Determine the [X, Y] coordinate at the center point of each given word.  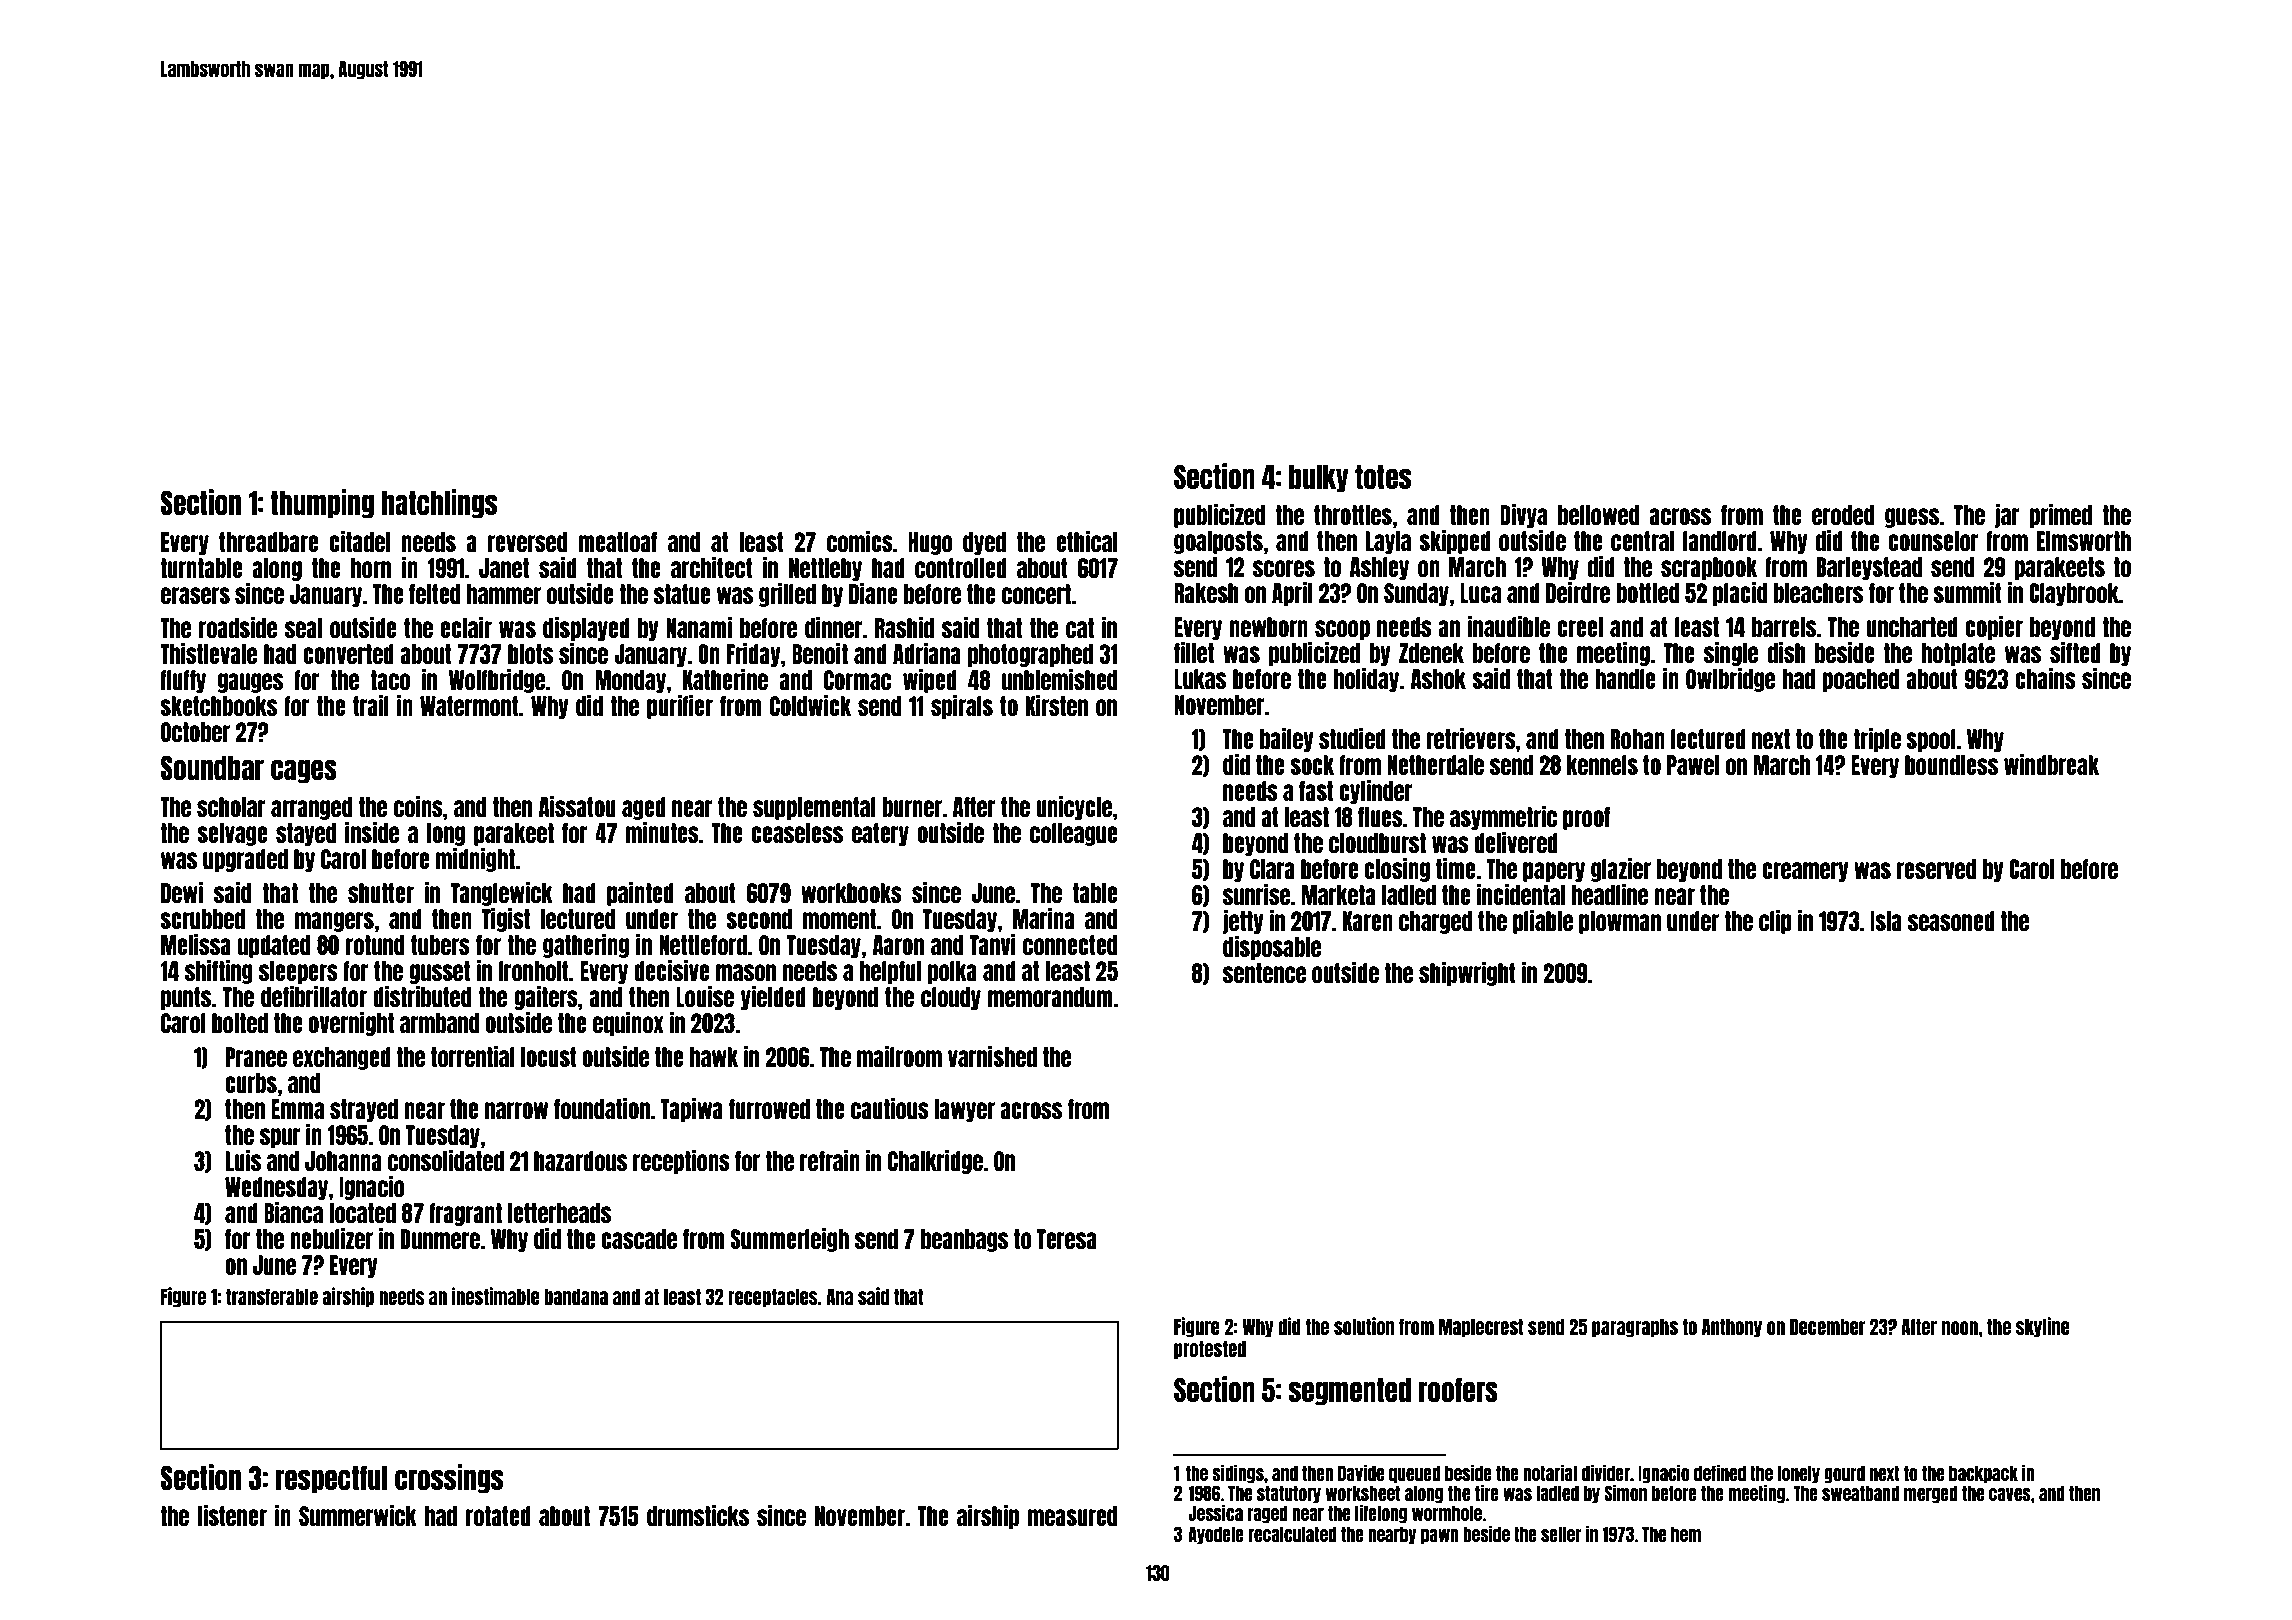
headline [1610, 894]
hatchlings [439, 504]
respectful [331, 1480]
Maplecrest [1481, 1328]
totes [1383, 477]
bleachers [1818, 593]
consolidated [446, 1160]
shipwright [1467, 974]
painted [640, 894]
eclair [466, 627]
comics [860, 541]
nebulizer [331, 1238]
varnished [992, 1056]
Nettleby [825, 569]
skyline [2043, 1327]
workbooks [851, 893]
